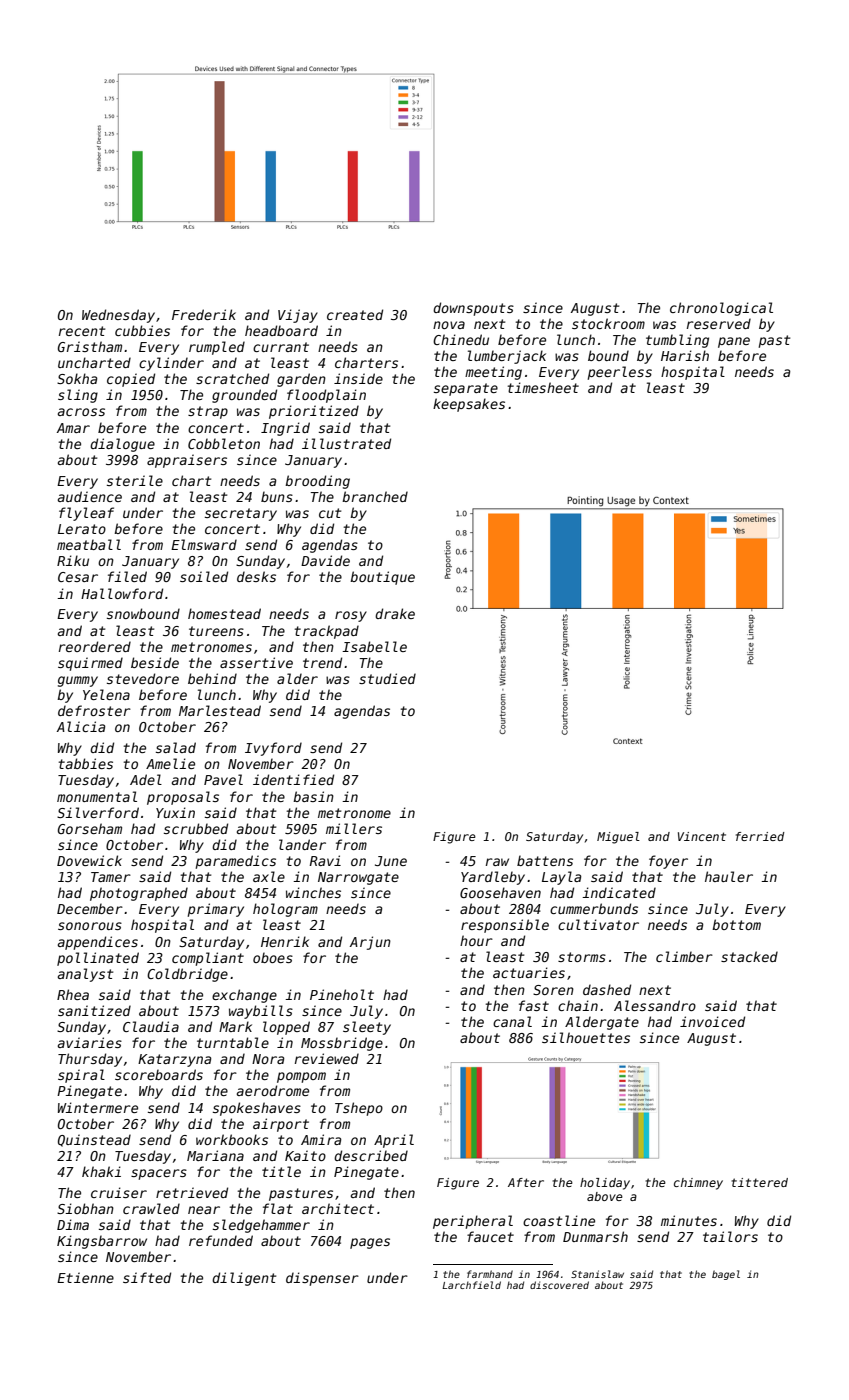 The width and height of the screenshot is (849, 1400). What do you see at coordinates (119, 1192) in the screenshot?
I see `cruiser` at bounding box center [119, 1192].
